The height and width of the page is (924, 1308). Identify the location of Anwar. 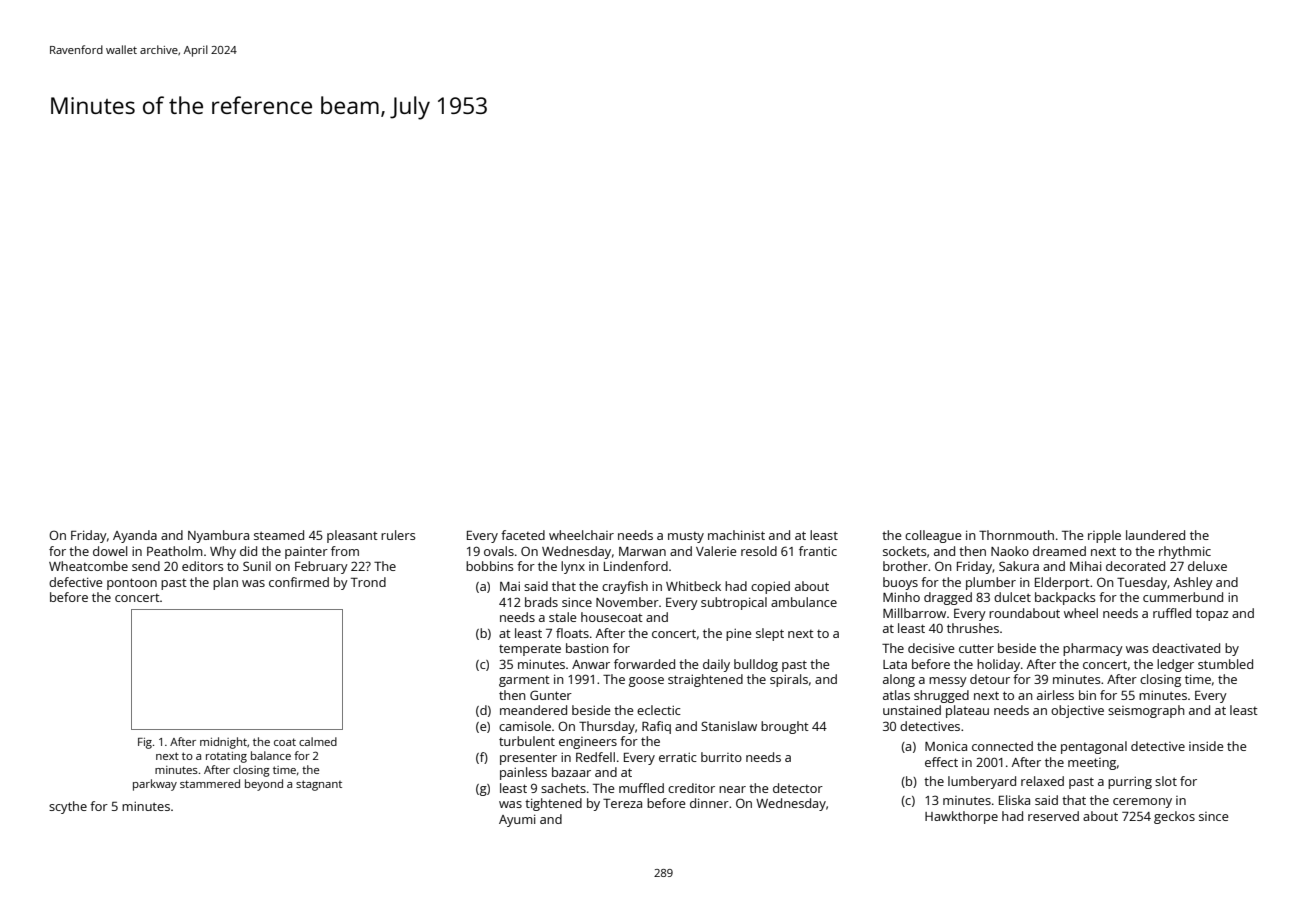
(591, 664).
